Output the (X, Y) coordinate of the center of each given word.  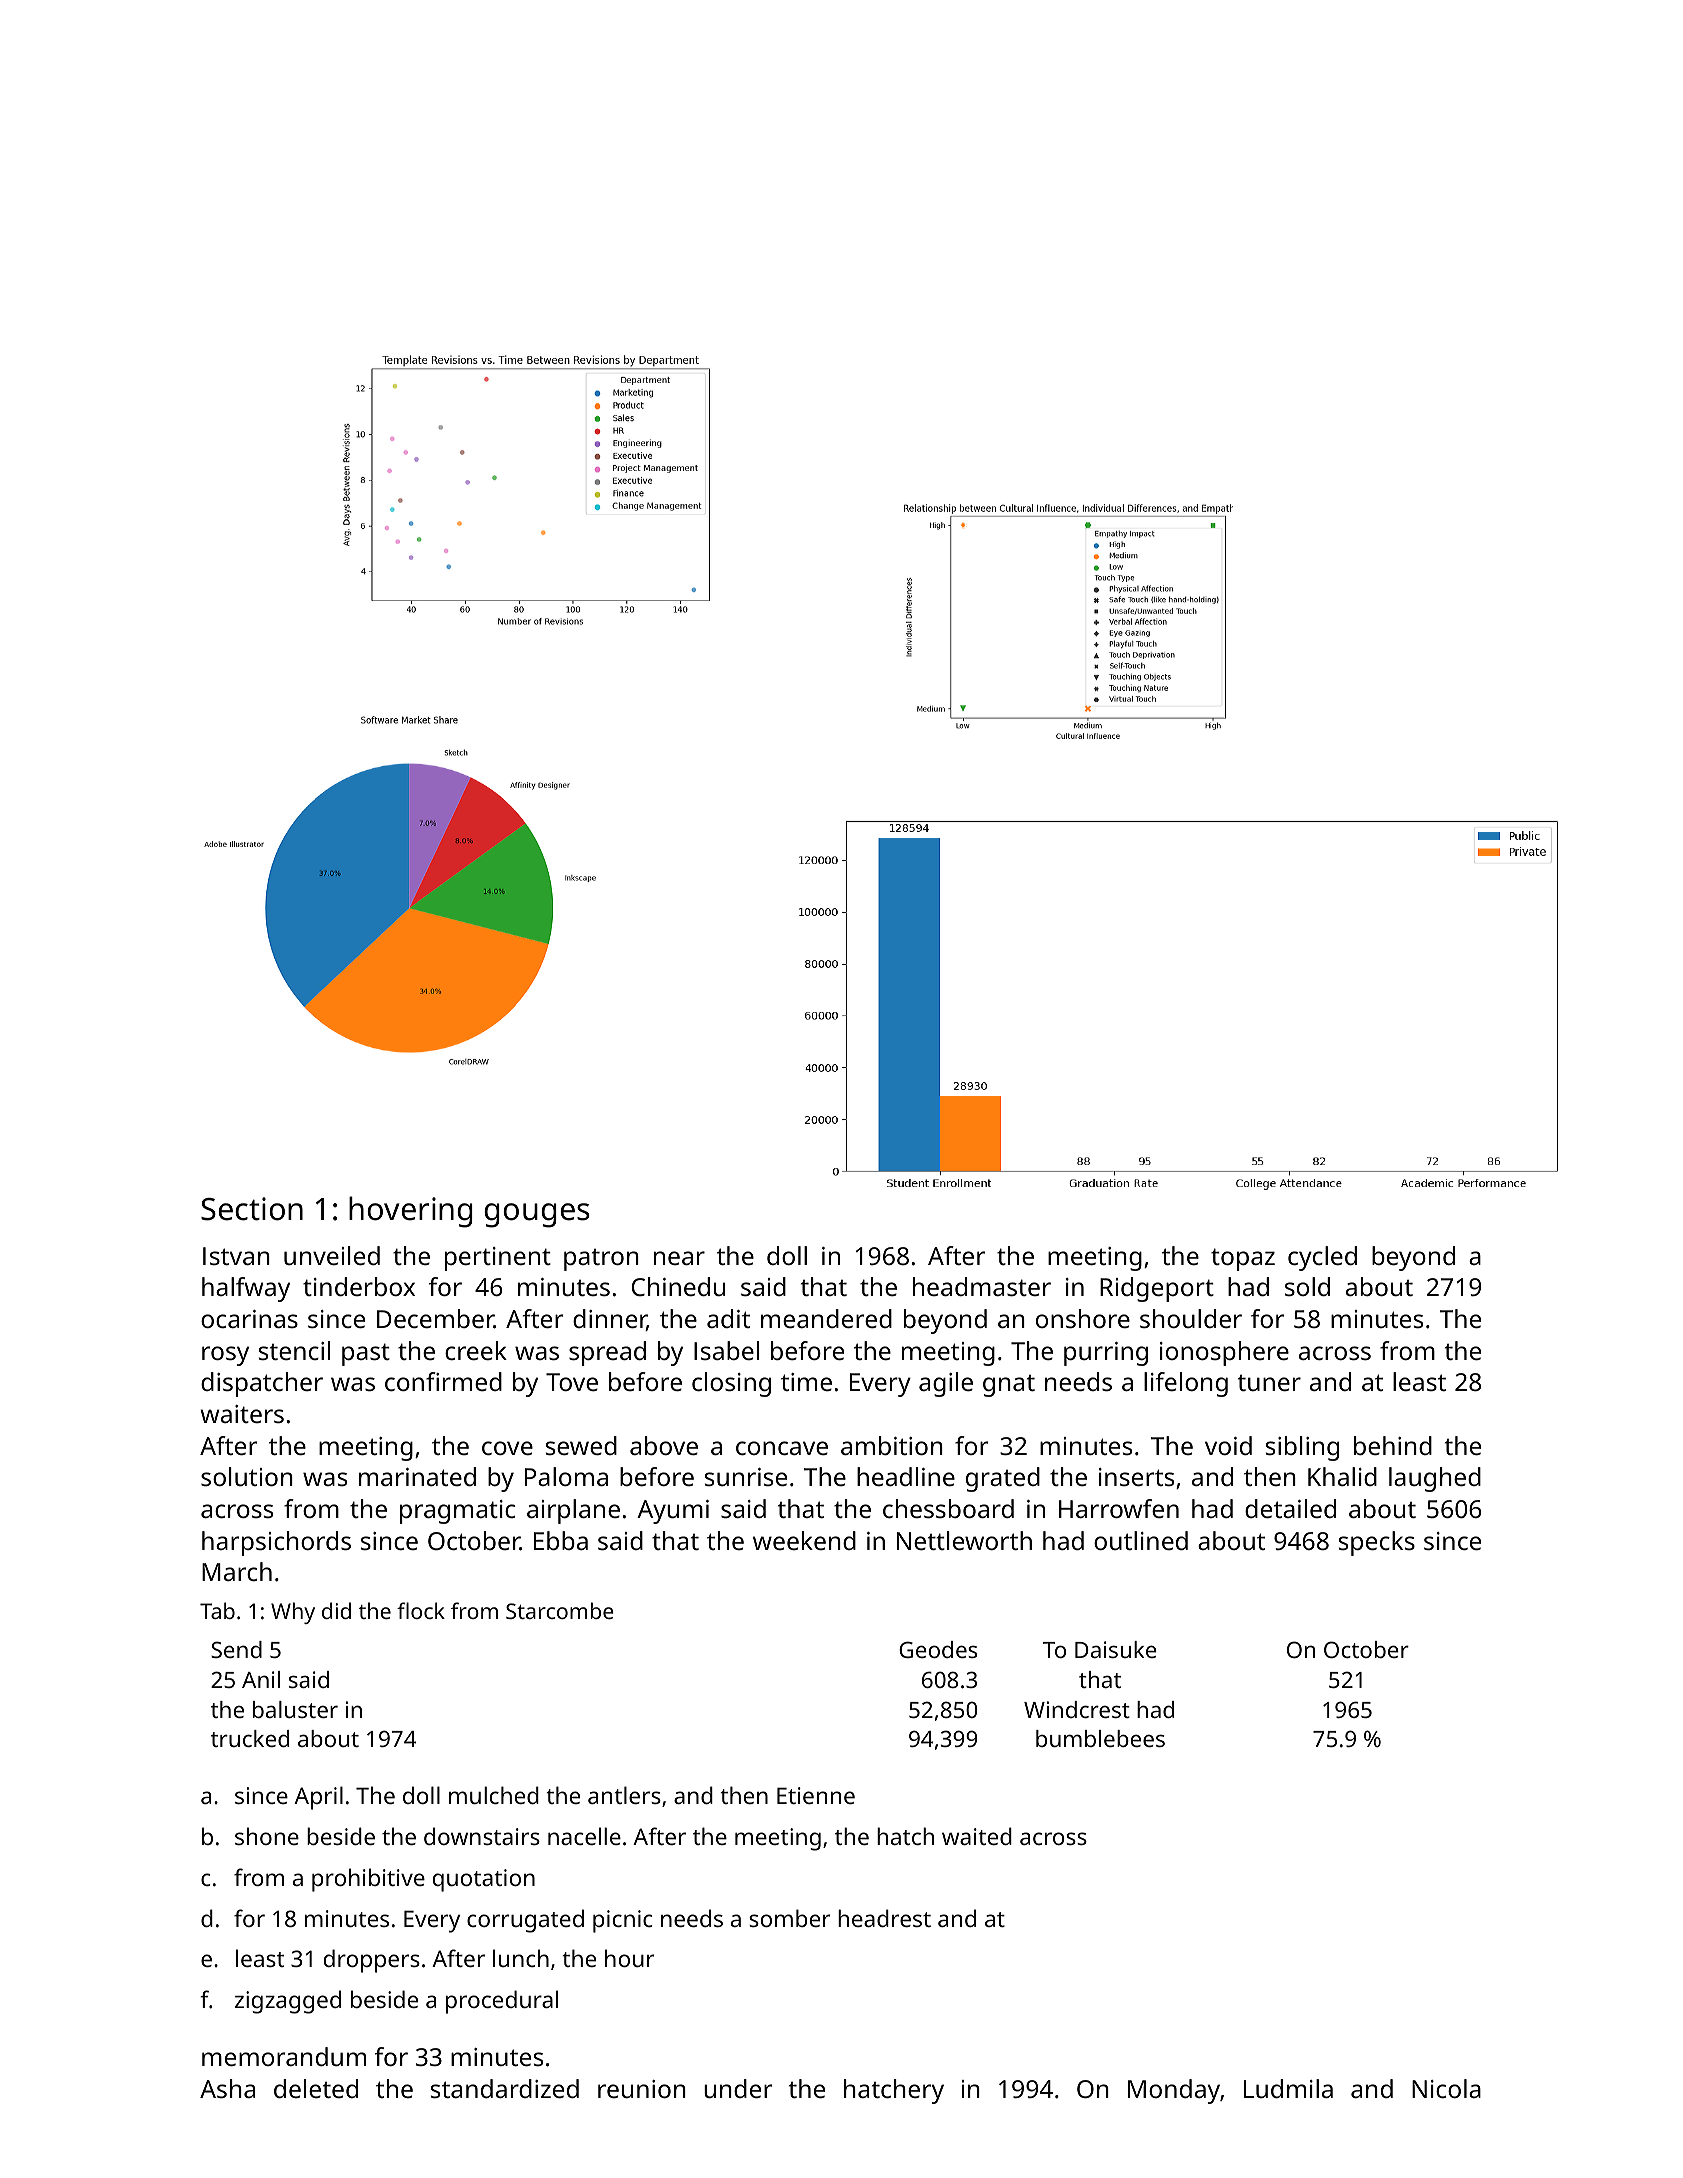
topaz (1243, 1259)
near (679, 1258)
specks (1377, 1543)
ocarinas (249, 1319)
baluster (295, 1709)
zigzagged (288, 2002)
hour (629, 1958)
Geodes (938, 1649)
